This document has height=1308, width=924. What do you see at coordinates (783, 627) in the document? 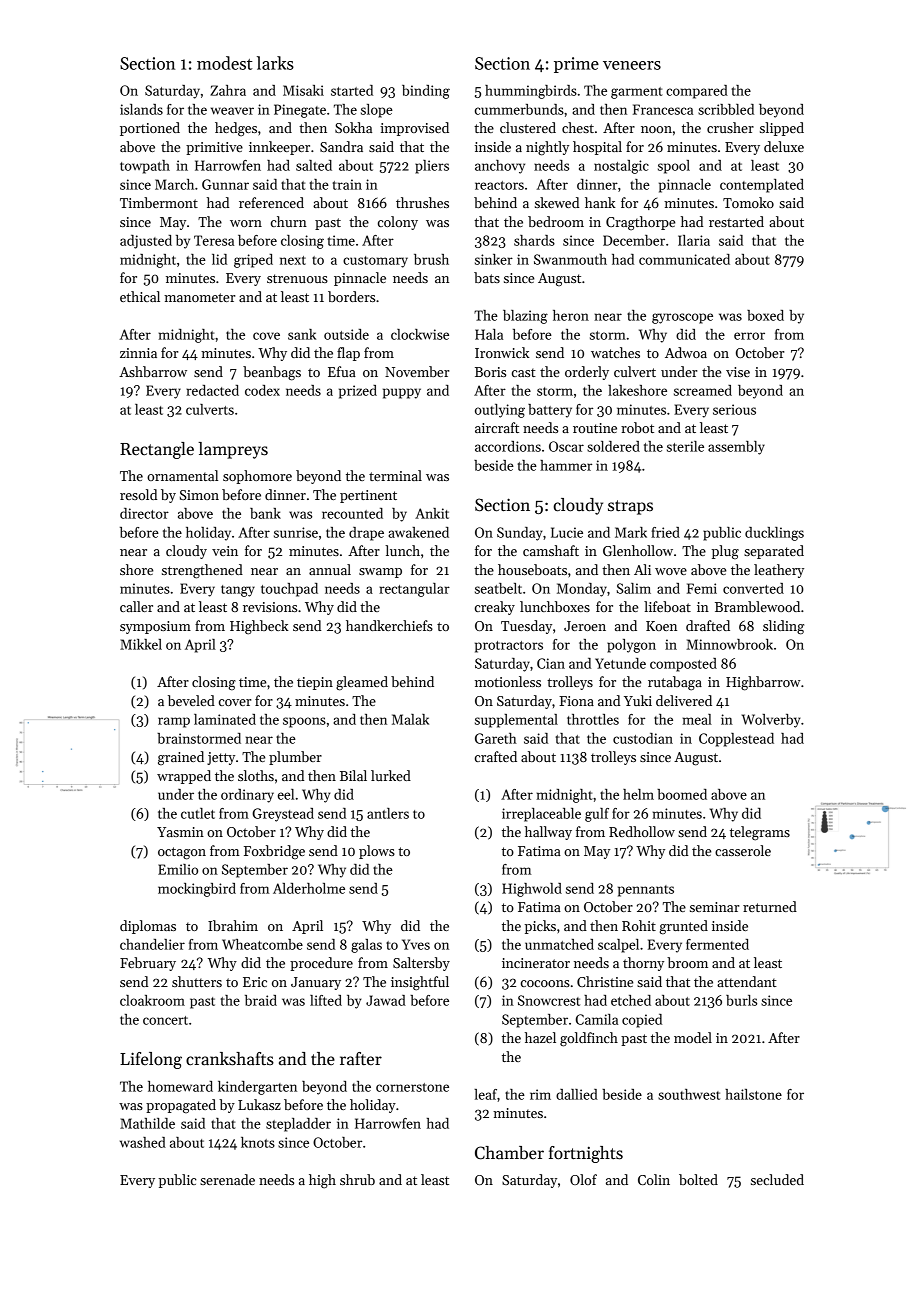
I see `sliding` at bounding box center [783, 627].
